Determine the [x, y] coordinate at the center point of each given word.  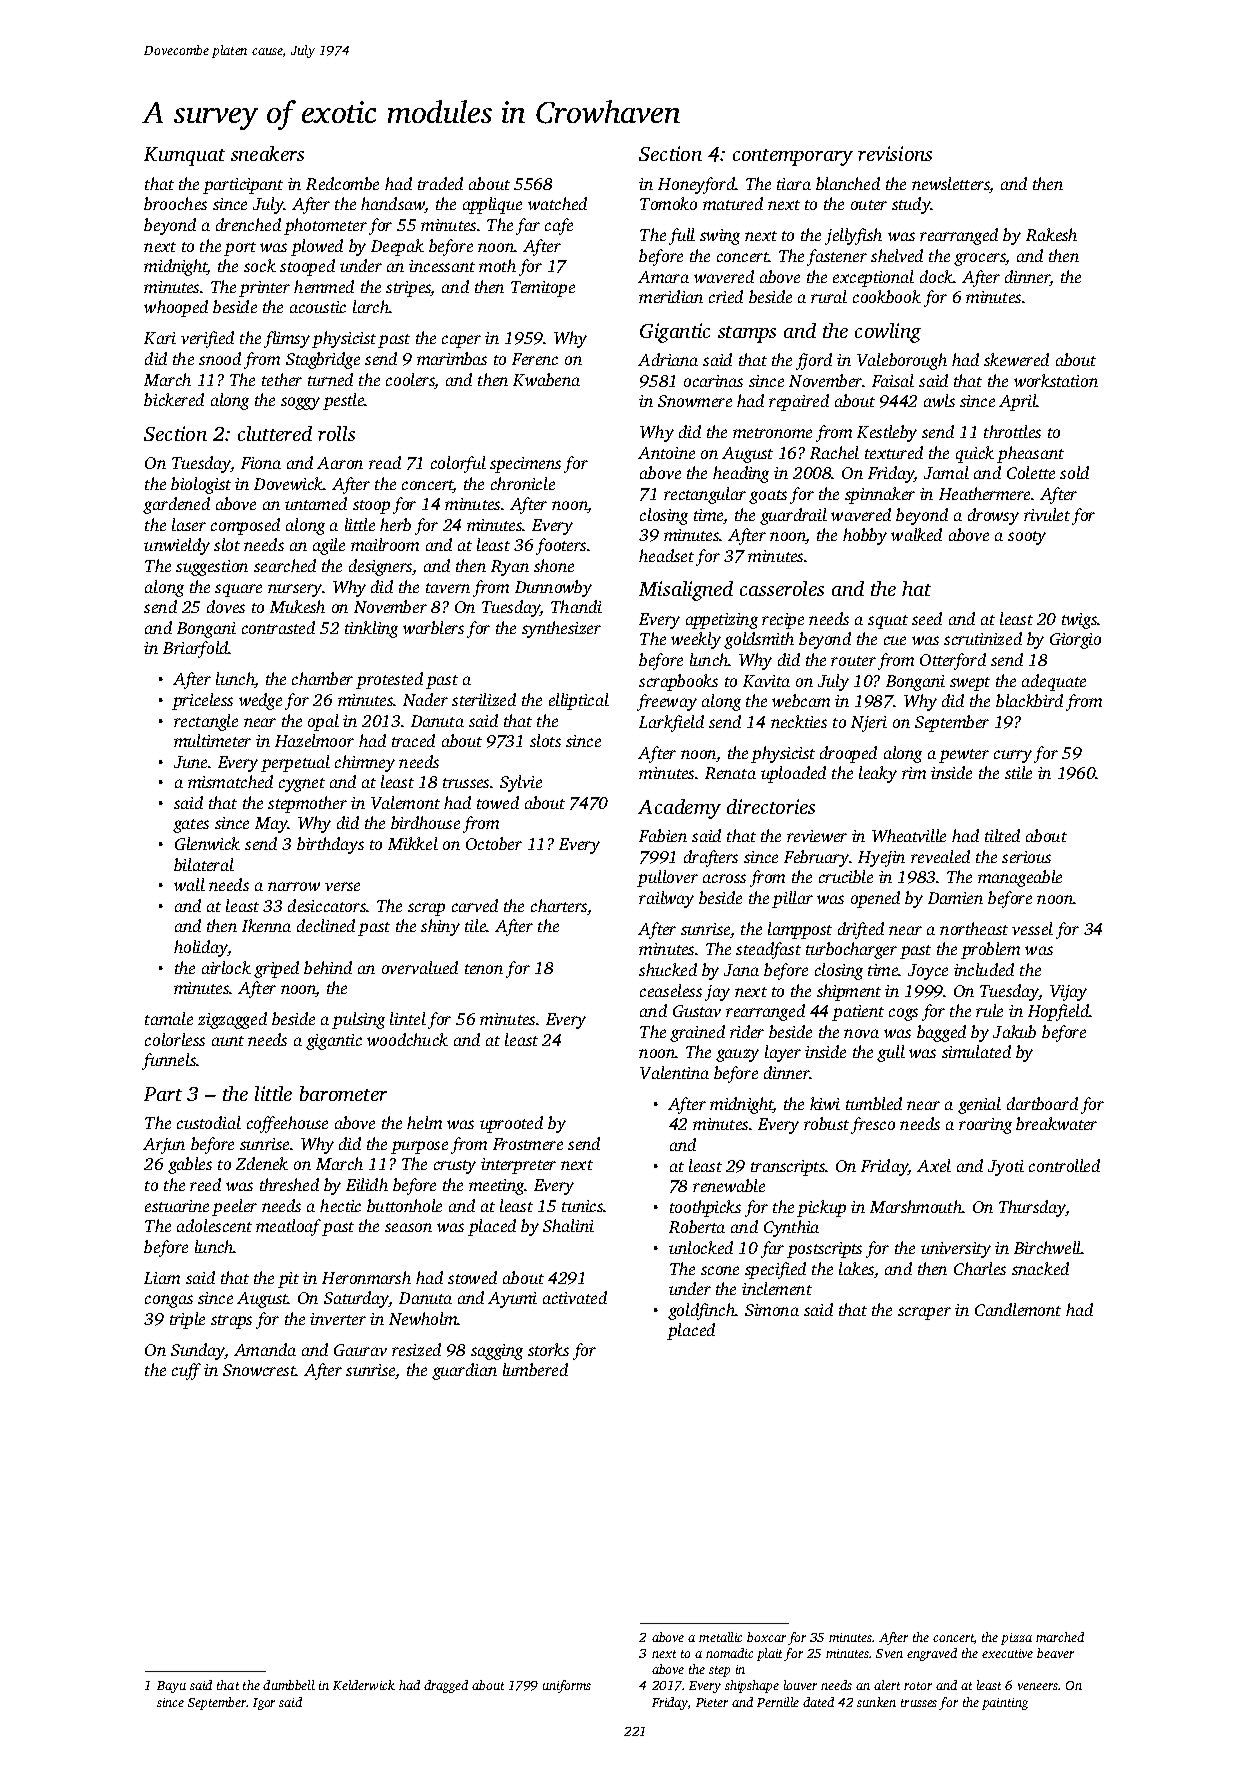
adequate [1054, 682]
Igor [264, 1704]
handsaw [393, 205]
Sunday [198, 1351]
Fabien [663, 835]
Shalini [568, 1225]
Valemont [405, 802]
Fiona [261, 463]
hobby [865, 536]
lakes [856, 1268]
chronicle [523, 483]
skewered [1016, 359]
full [682, 236]
